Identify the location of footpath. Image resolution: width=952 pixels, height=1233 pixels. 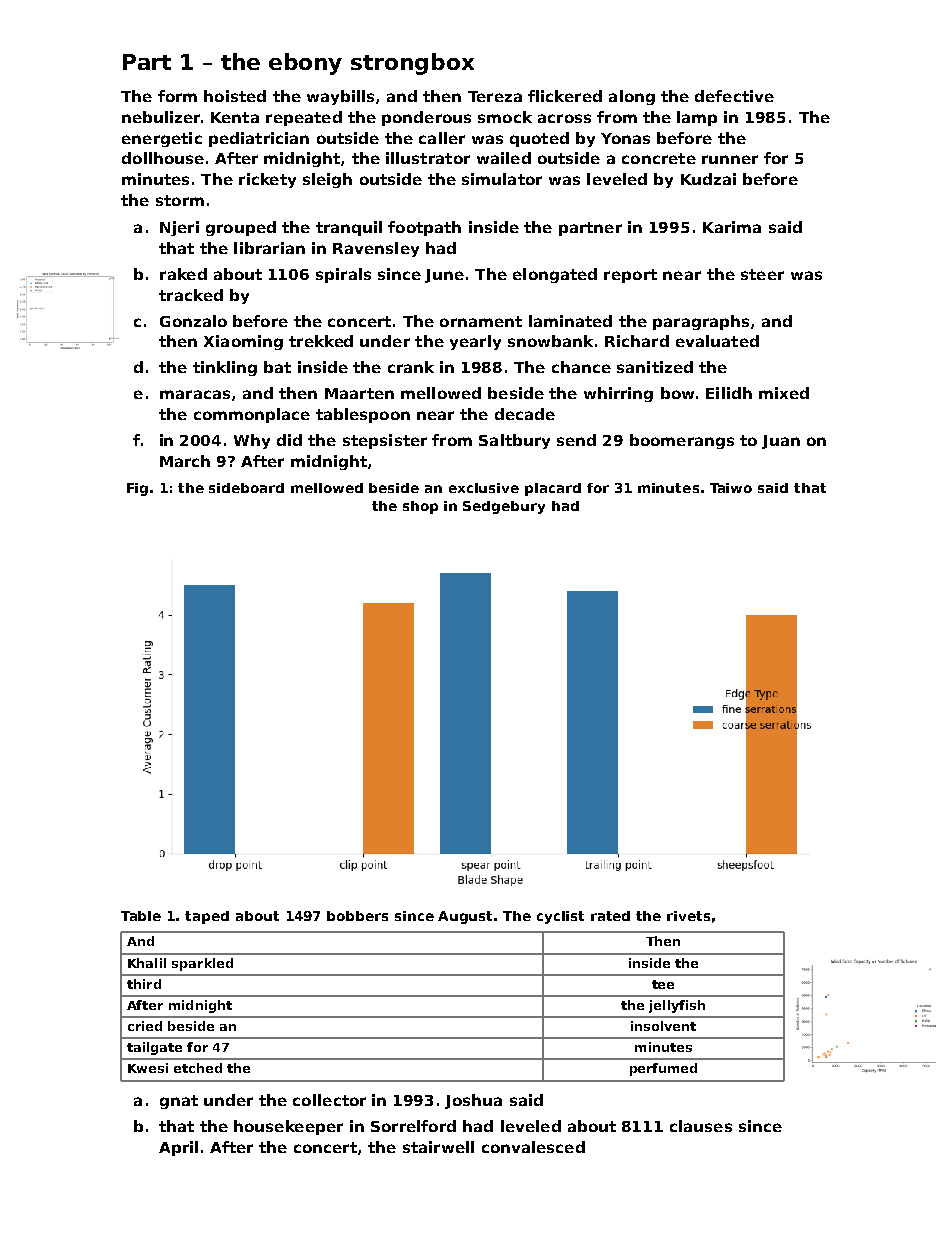
(424, 228).
